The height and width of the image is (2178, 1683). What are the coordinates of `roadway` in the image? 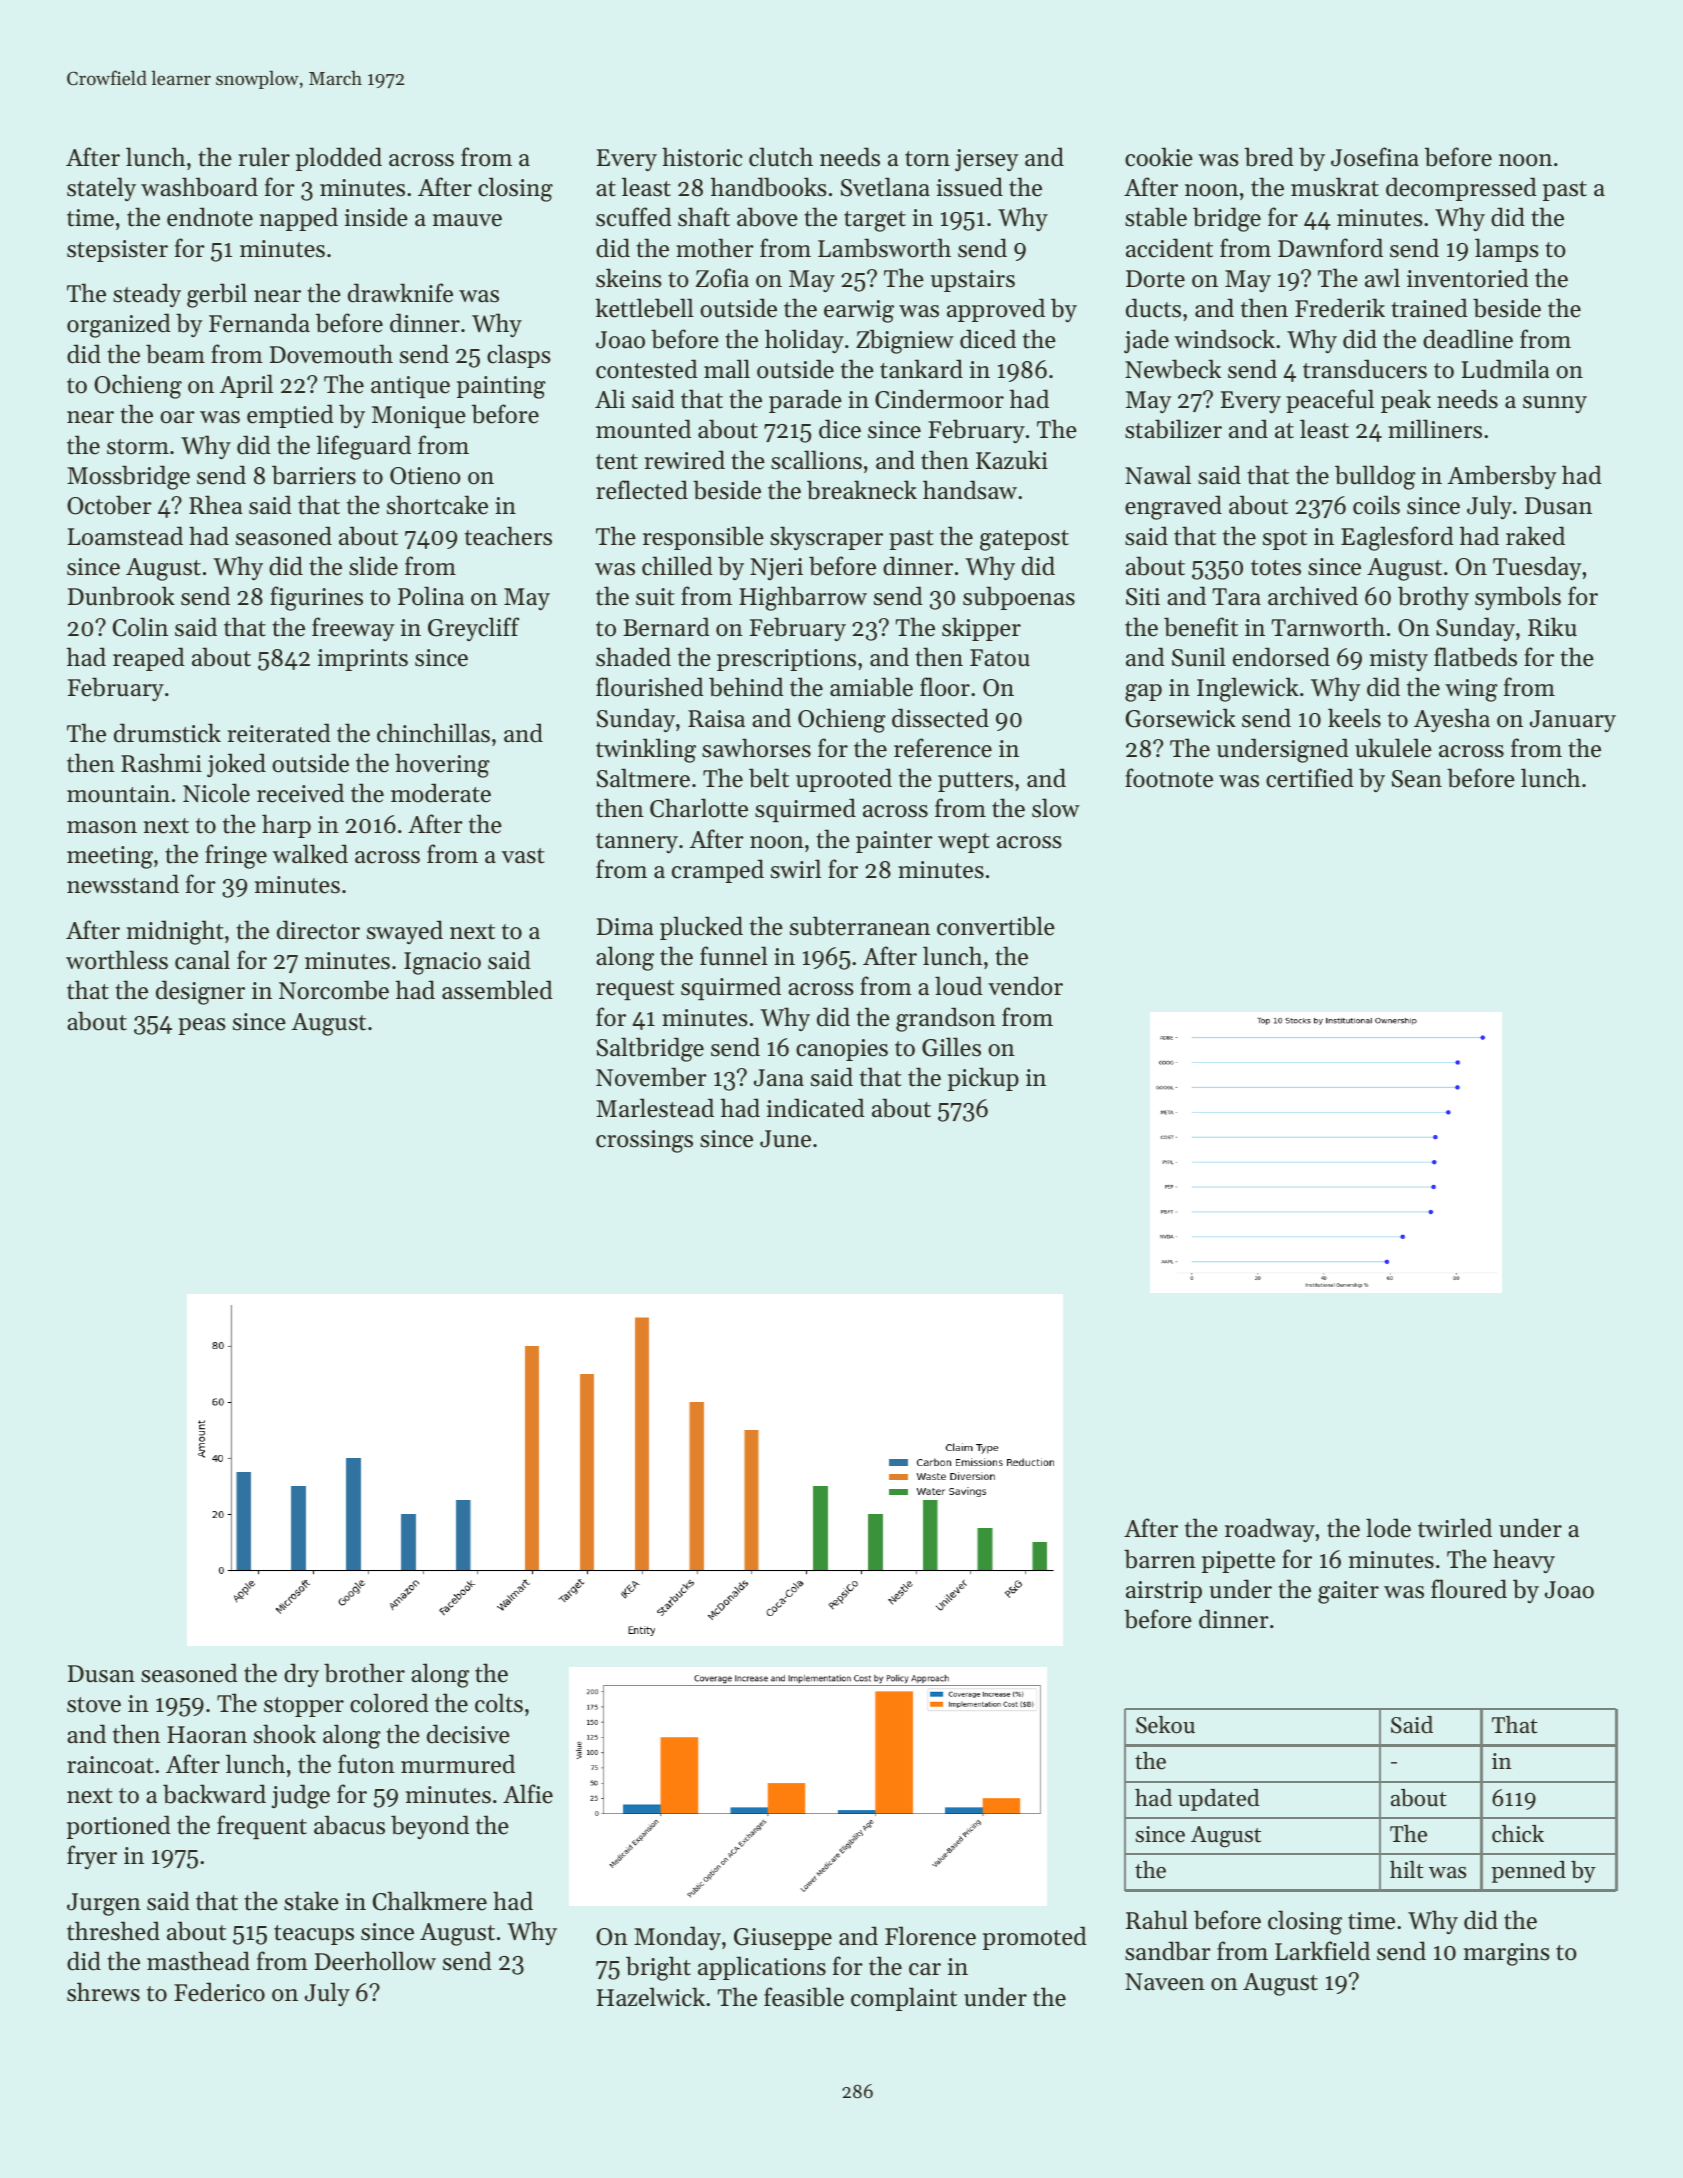 It's located at (1270, 1530).
